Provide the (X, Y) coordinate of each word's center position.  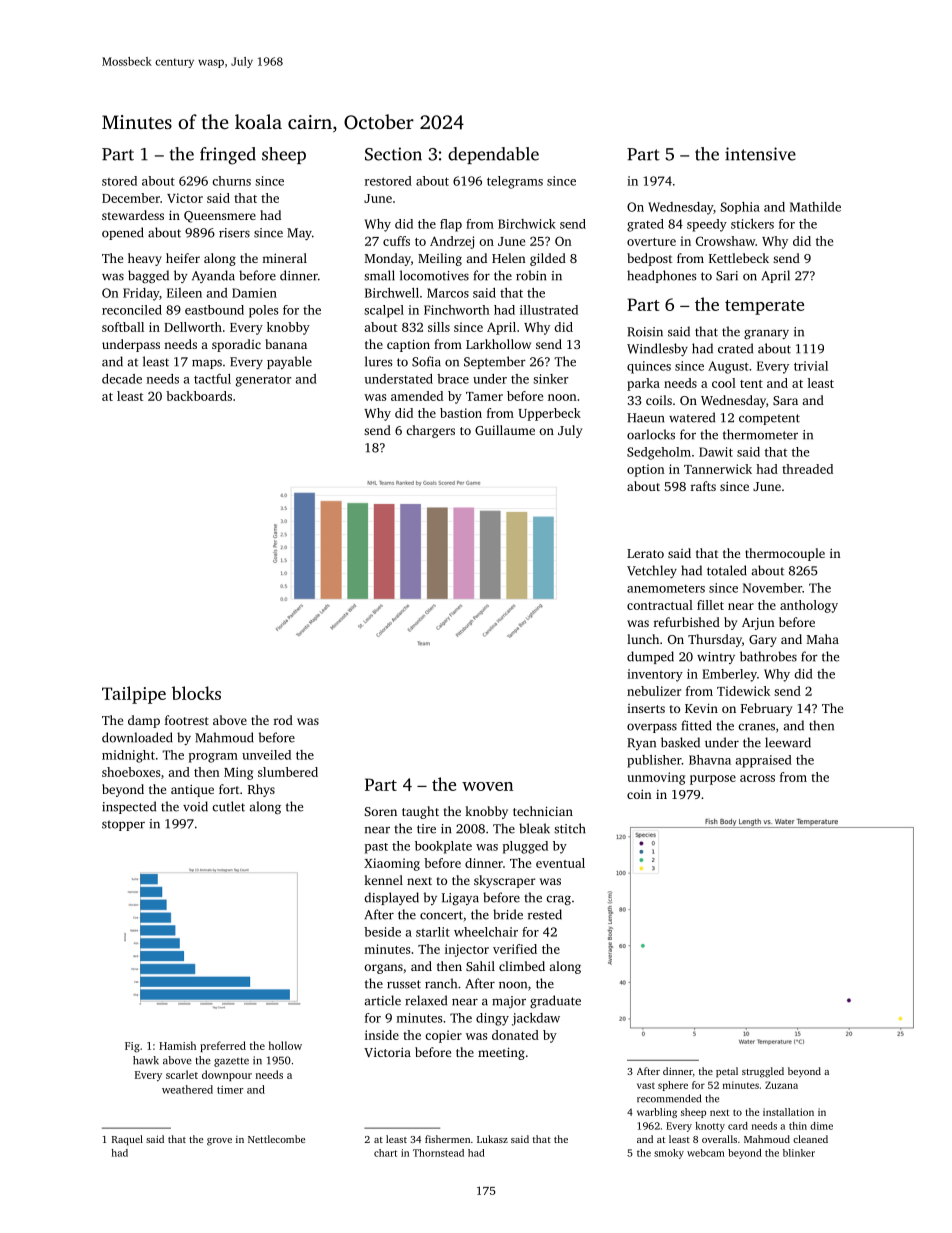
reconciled (132, 310)
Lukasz (492, 1139)
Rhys (261, 790)
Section (393, 154)
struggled (763, 1072)
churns (231, 181)
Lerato (645, 553)
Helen (509, 258)
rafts (703, 486)
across (757, 778)
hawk (146, 1060)
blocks (196, 693)
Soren (381, 811)
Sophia (740, 208)
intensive (760, 154)
